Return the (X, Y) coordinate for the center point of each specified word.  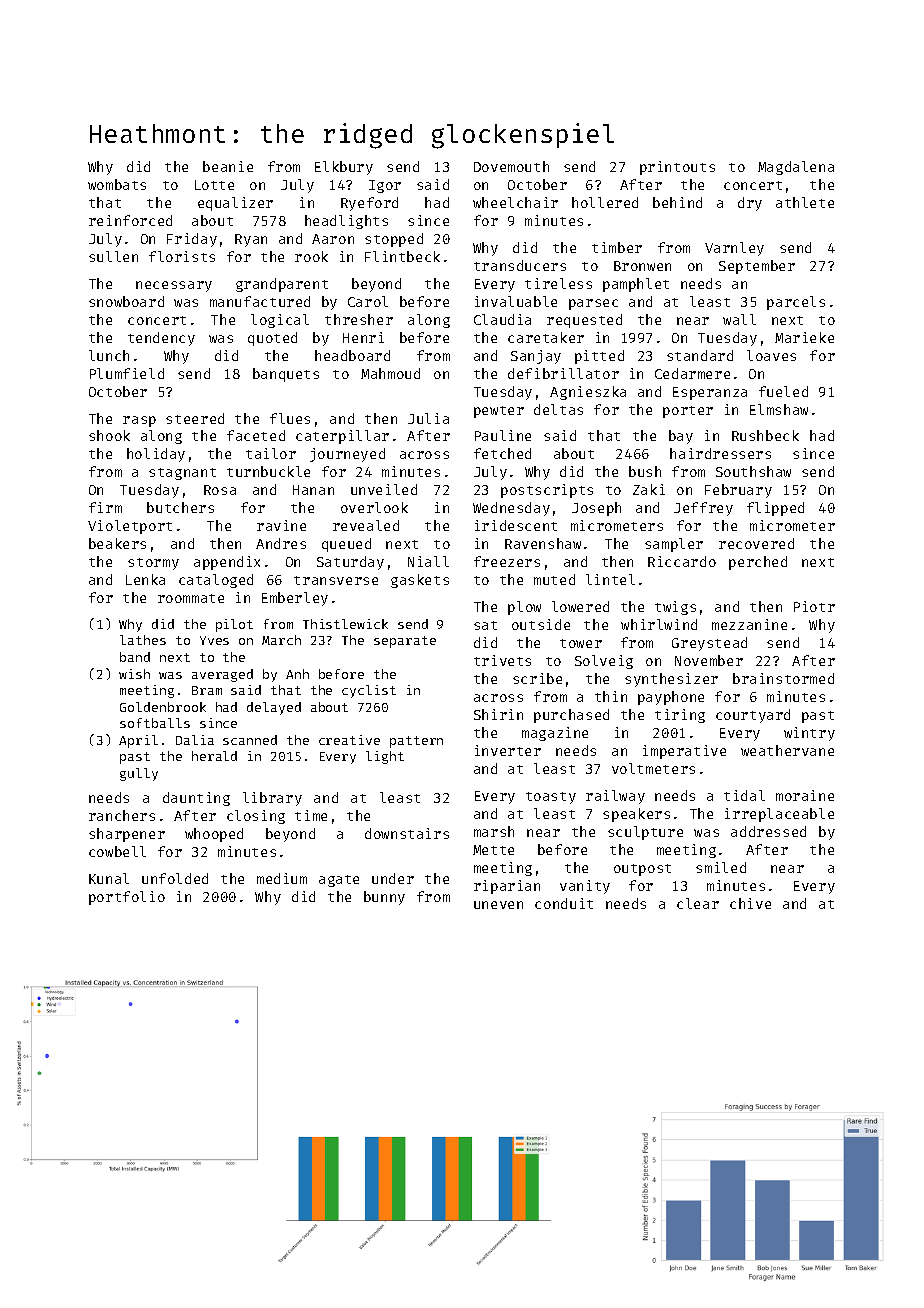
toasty (551, 798)
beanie (228, 166)
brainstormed (783, 678)
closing (256, 817)
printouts (677, 168)
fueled (783, 391)
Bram (207, 690)
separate (405, 642)
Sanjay (536, 357)
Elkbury (344, 168)
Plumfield (127, 373)
